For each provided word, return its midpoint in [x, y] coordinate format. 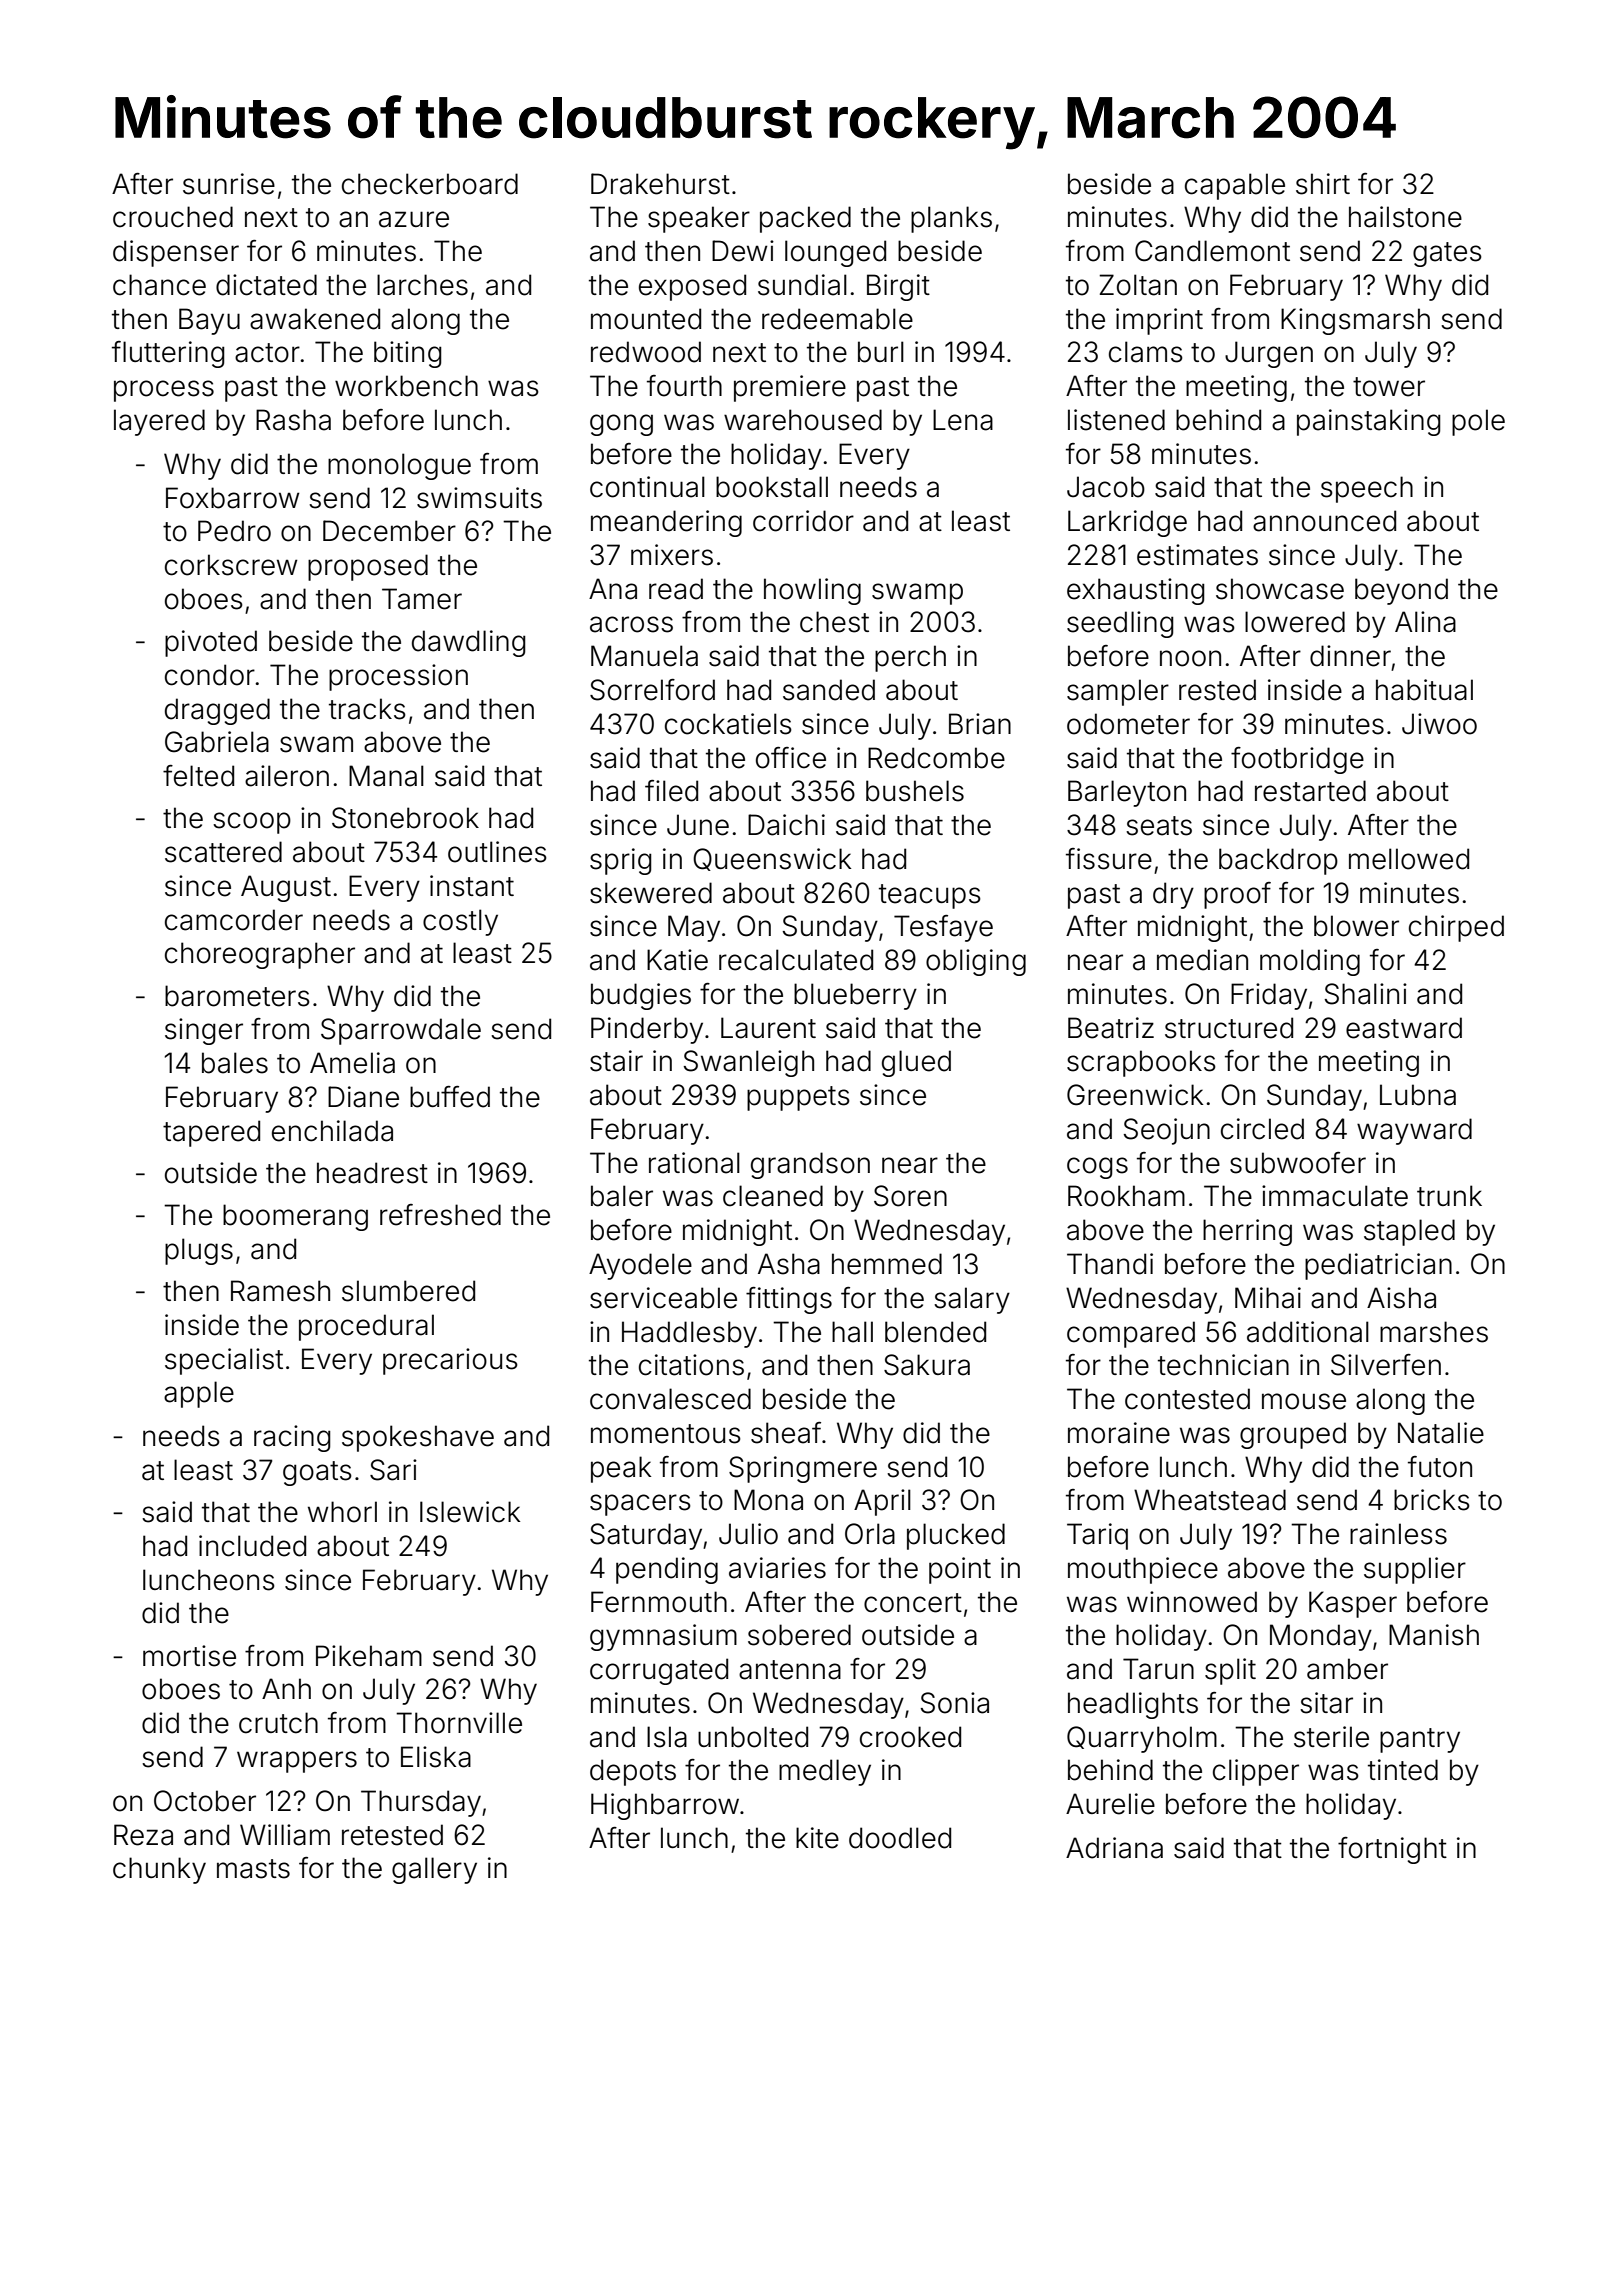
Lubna [1418, 1095]
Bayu [209, 321]
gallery [434, 1870]
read [676, 589]
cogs [1097, 1168]
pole [1478, 422]
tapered [211, 1133]
